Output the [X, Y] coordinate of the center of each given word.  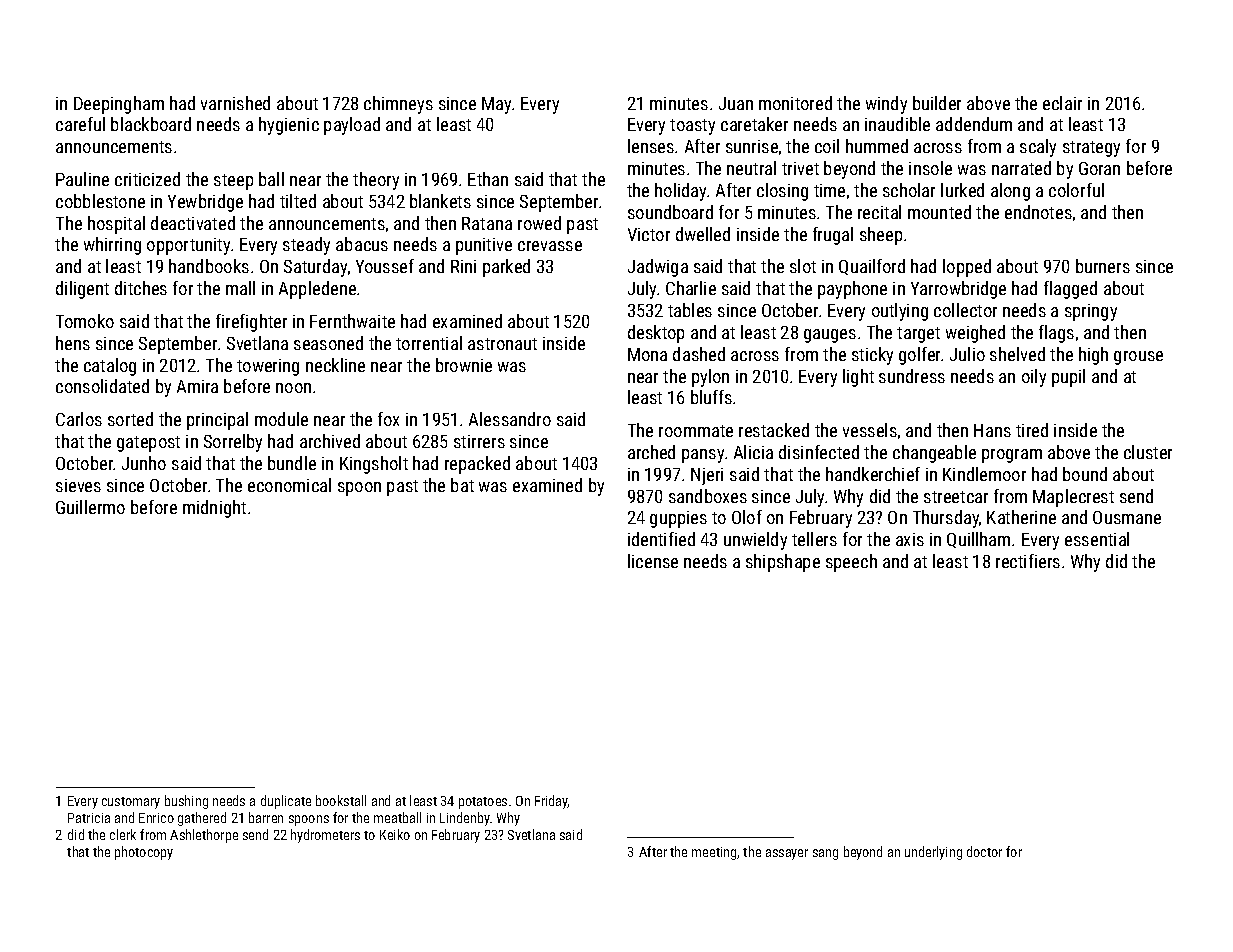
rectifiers [1028, 561]
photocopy [144, 853]
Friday [551, 802]
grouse [1138, 358]
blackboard [151, 124]
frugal [833, 236]
